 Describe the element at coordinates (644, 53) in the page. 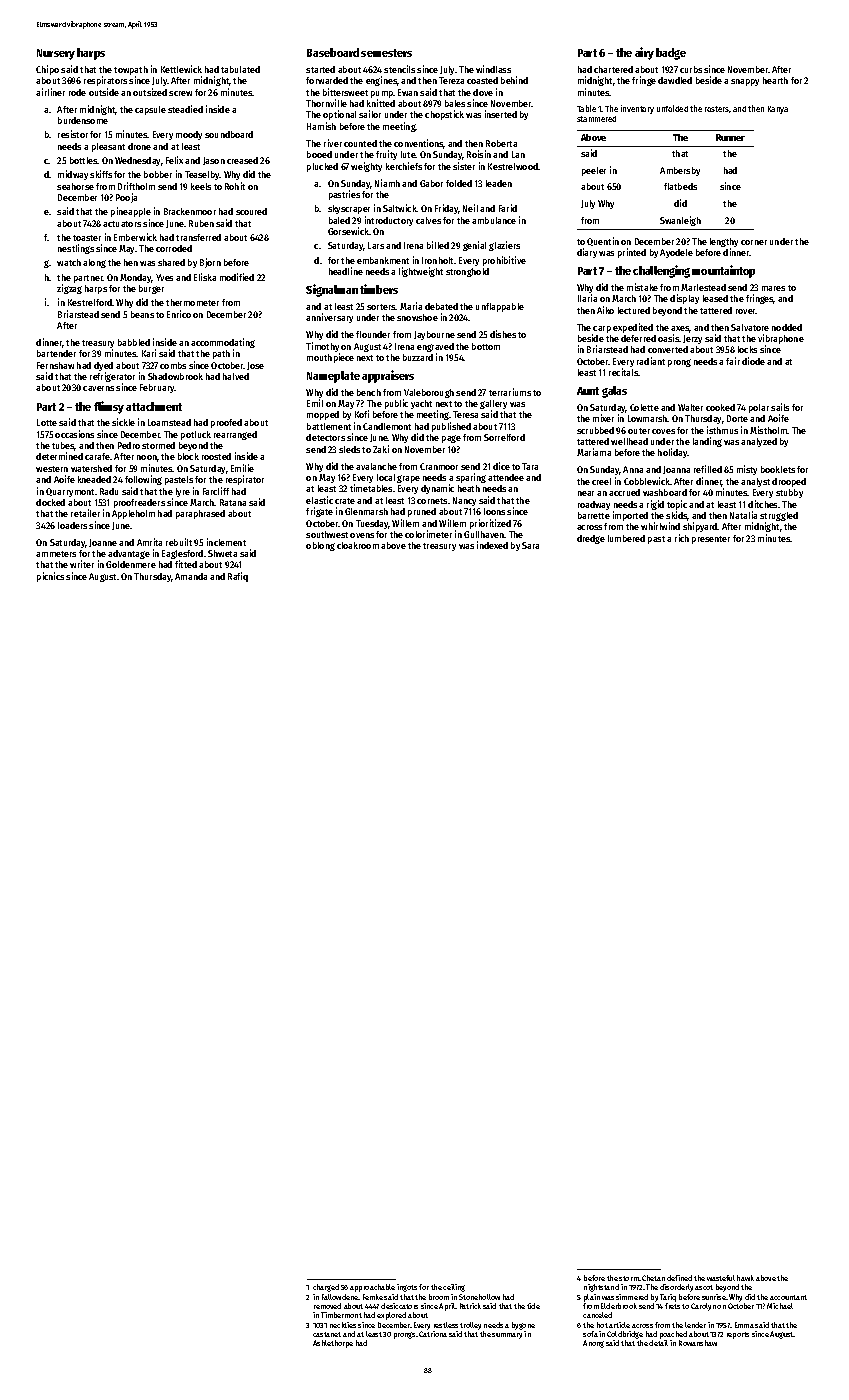

I see `airy` at that location.
